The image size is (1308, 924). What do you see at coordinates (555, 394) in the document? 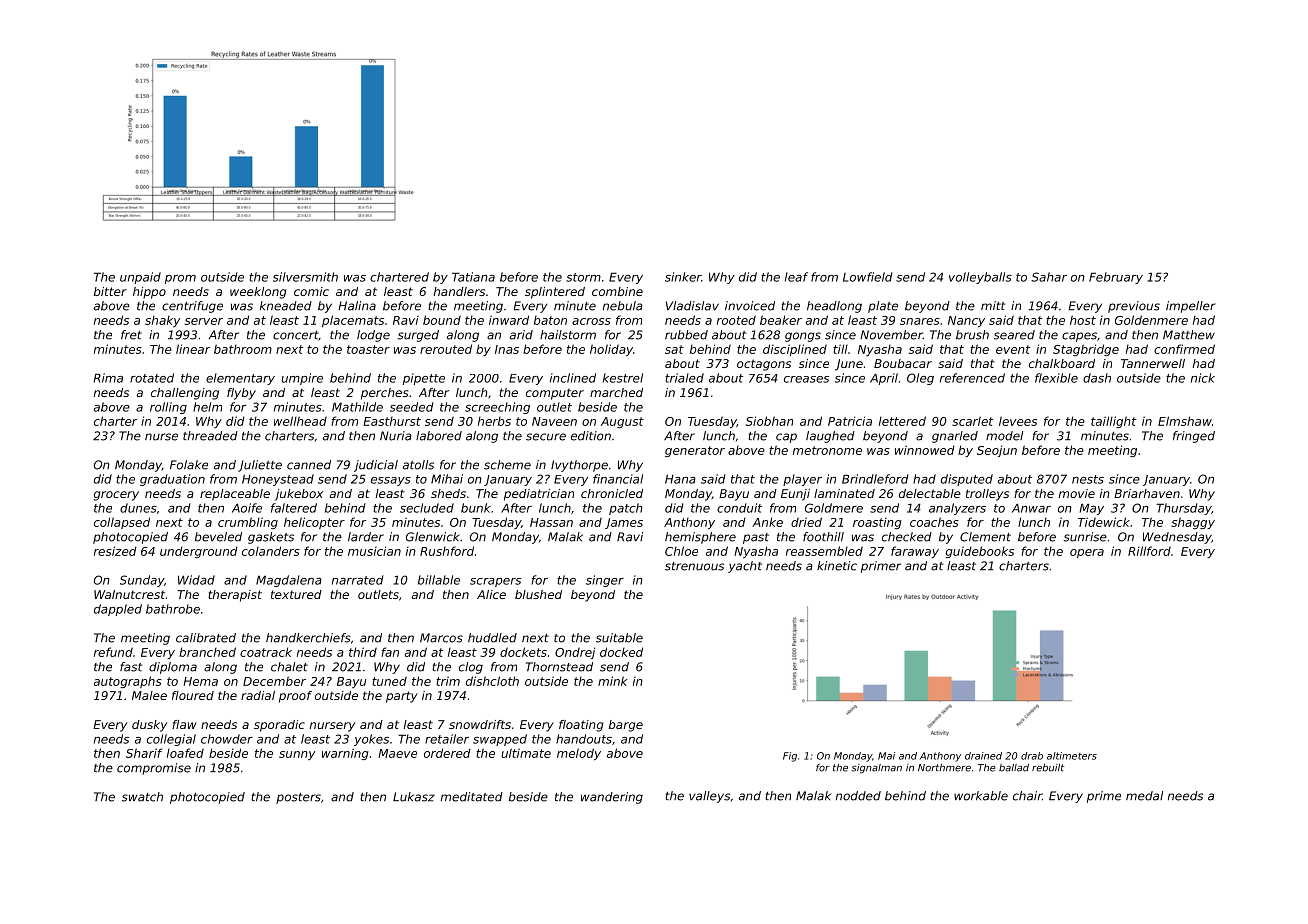
I see `computer` at bounding box center [555, 394].
